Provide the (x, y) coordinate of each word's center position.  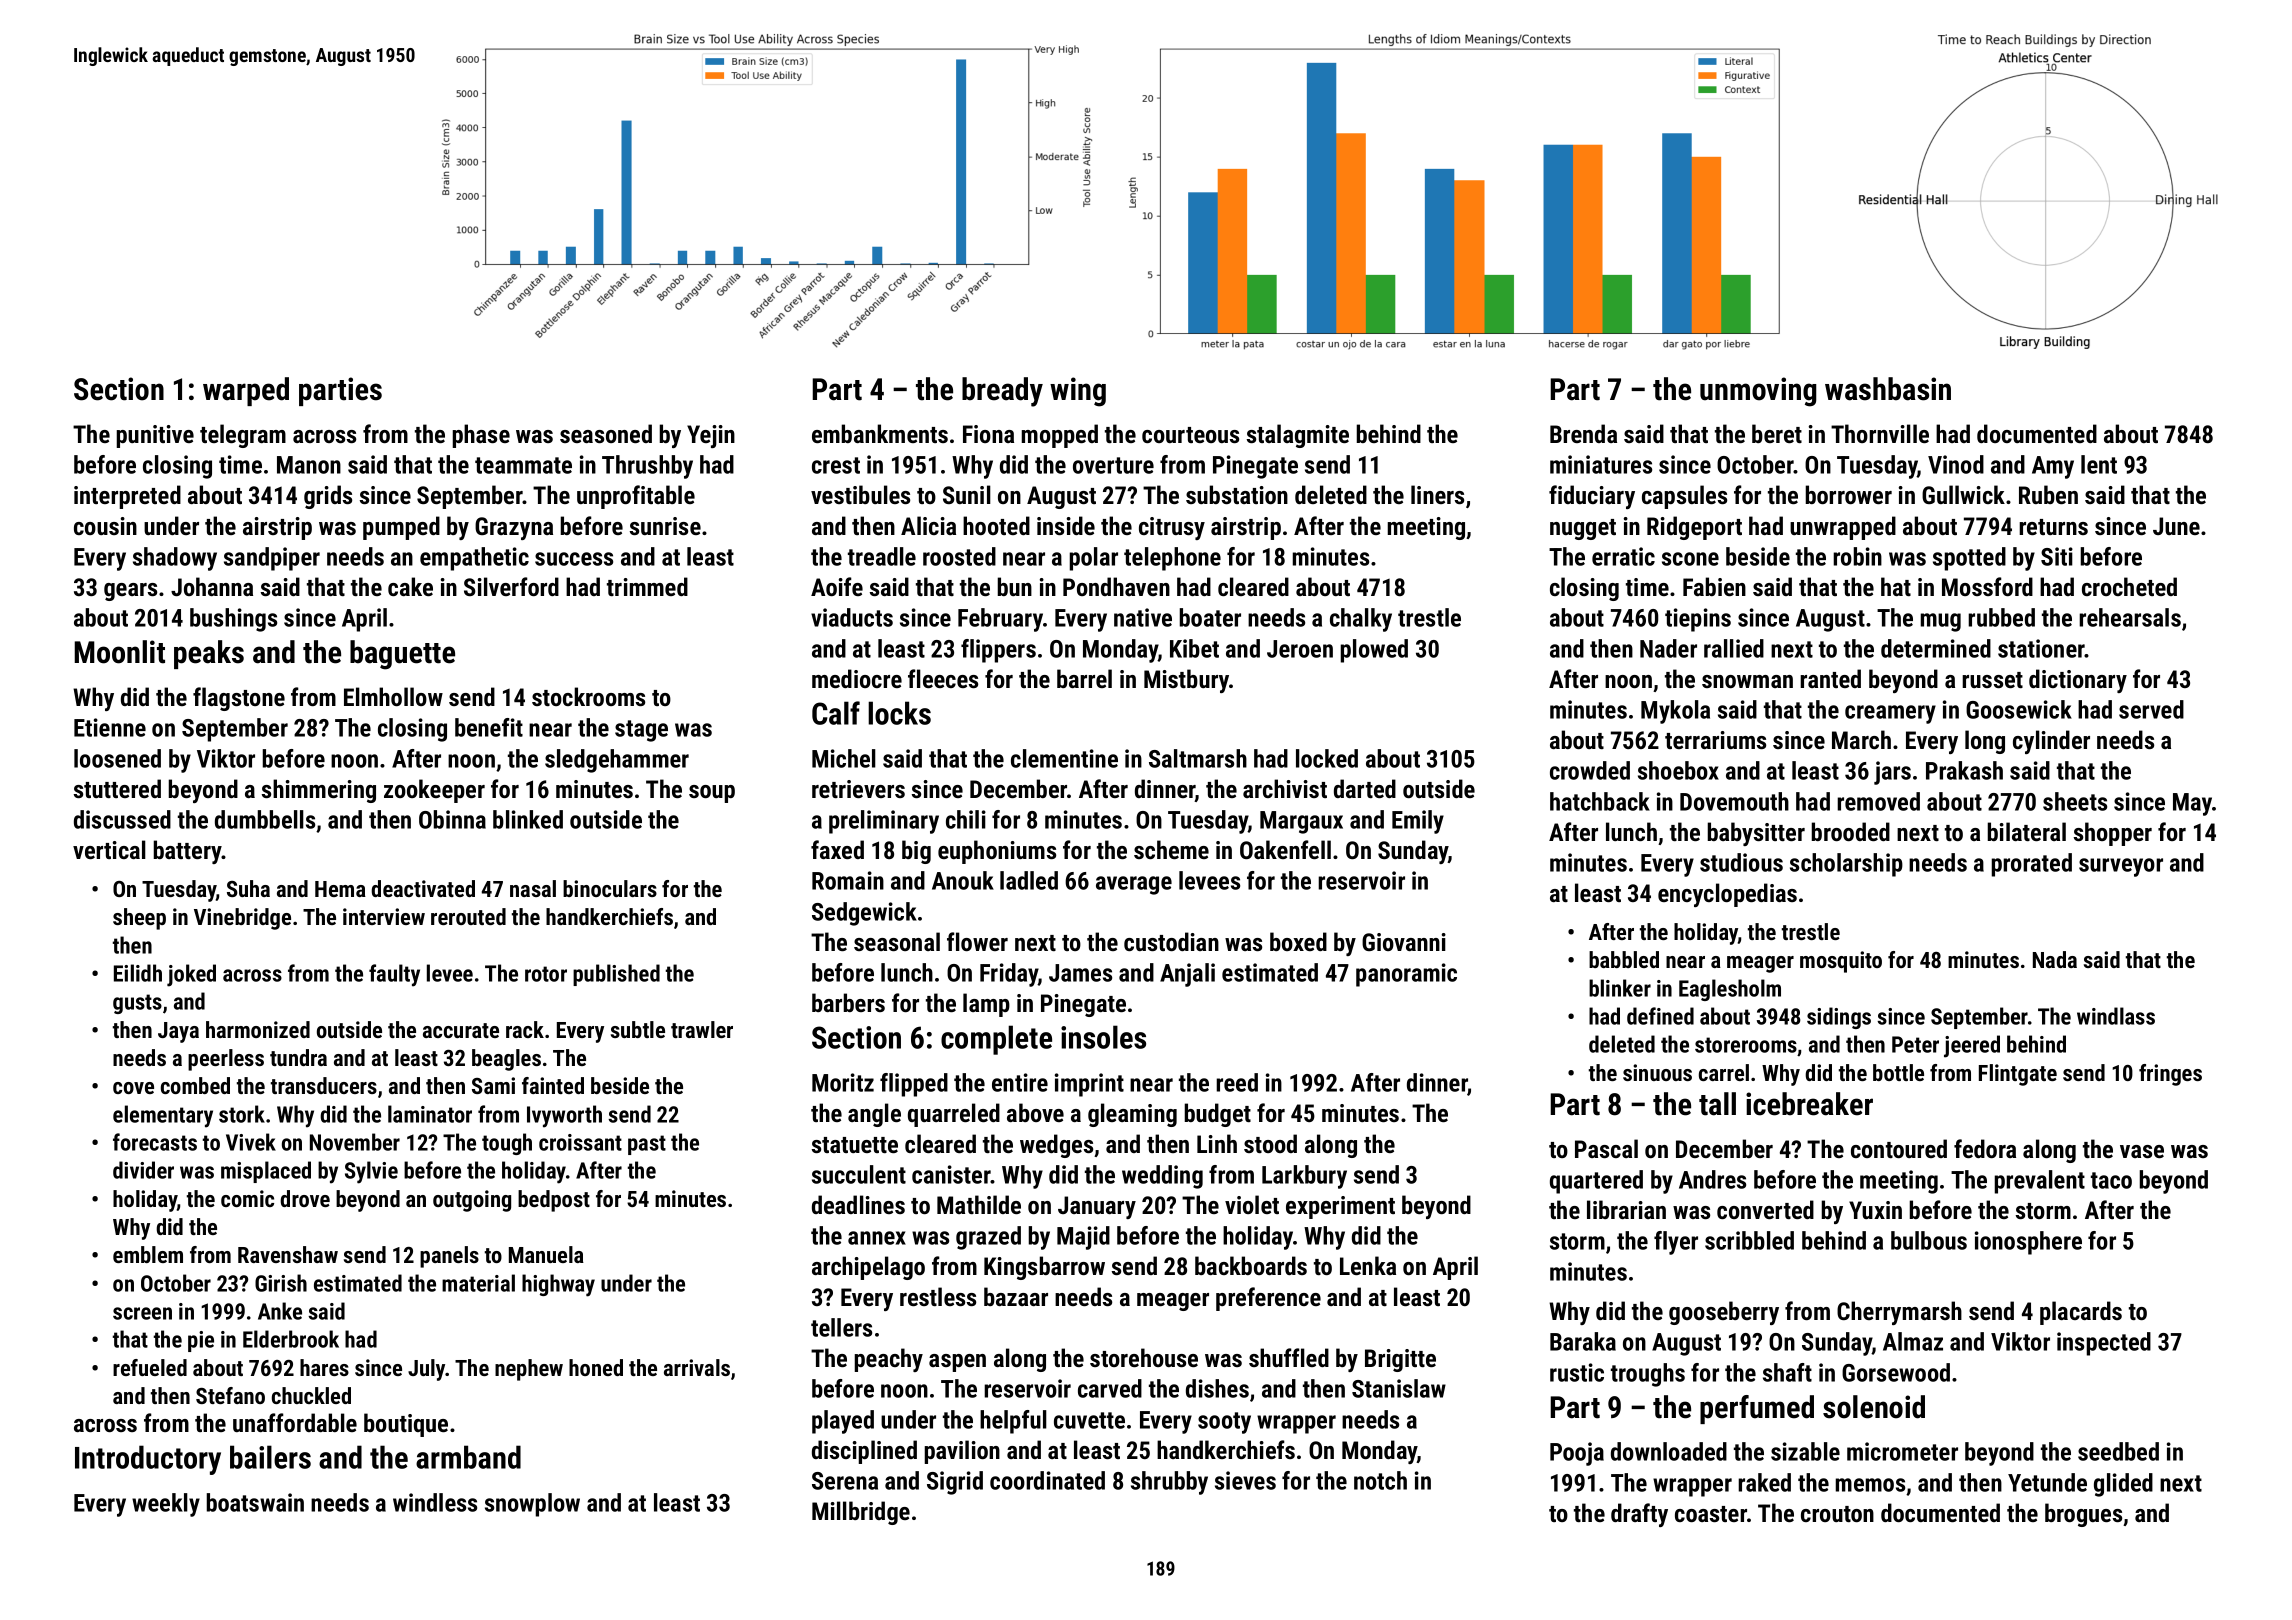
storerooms (1746, 1045)
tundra (298, 1057)
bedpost (554, 1201)
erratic (1623, 556)
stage (641, 731)
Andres (1712, 1179)
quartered (1596, 1182)
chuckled (311, 1395)
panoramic (1406, 975)
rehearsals (2130, 617)
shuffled (1289, 1357)
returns (2053, 527)
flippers (998, 651)
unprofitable (636, 497)
